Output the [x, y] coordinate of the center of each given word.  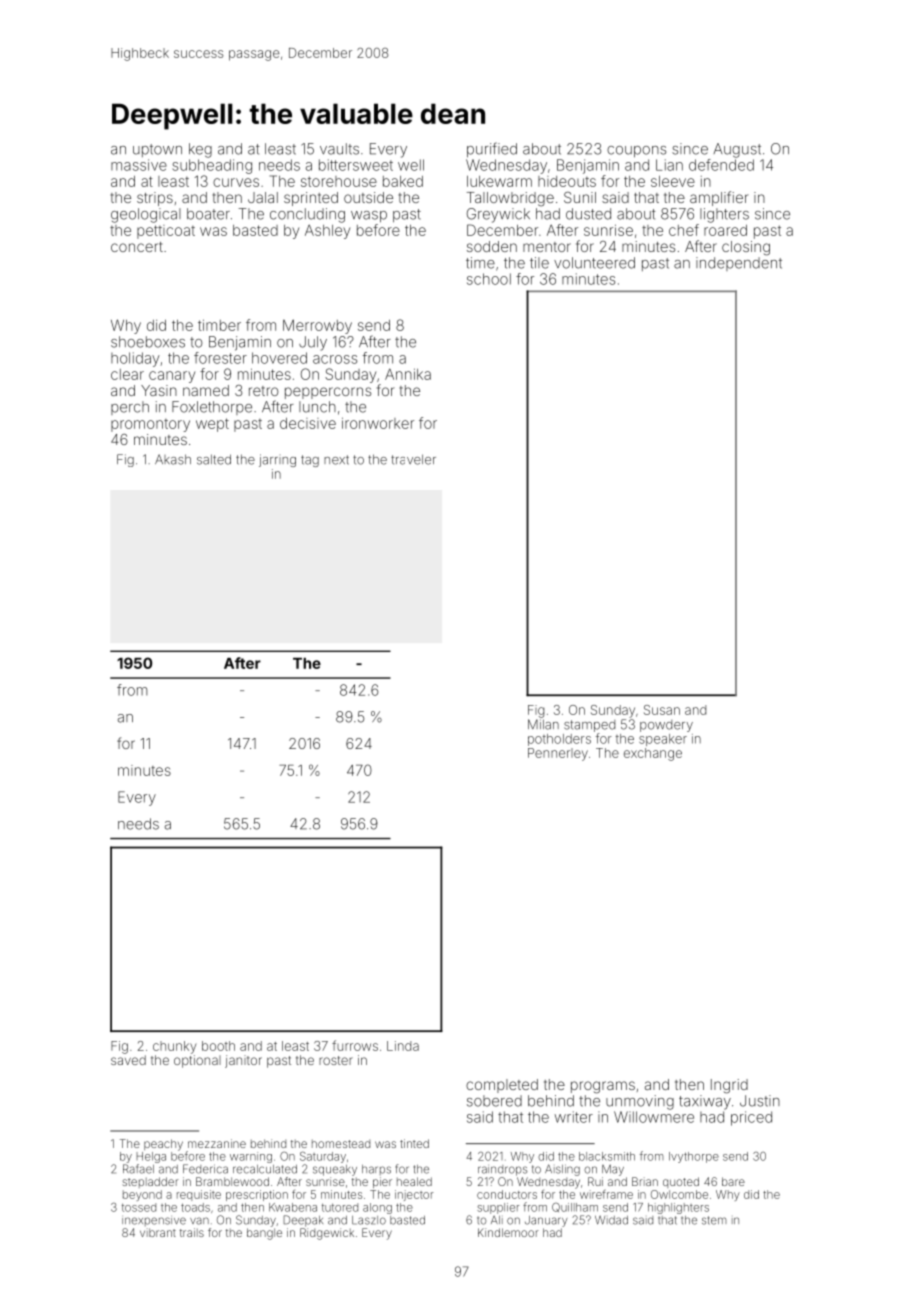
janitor [243, 1061]
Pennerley [558, 754]
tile [539, 263]
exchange [653, 754]
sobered [494, 1101]
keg [200, 150]
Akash [173, 459]
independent [739, 264]
